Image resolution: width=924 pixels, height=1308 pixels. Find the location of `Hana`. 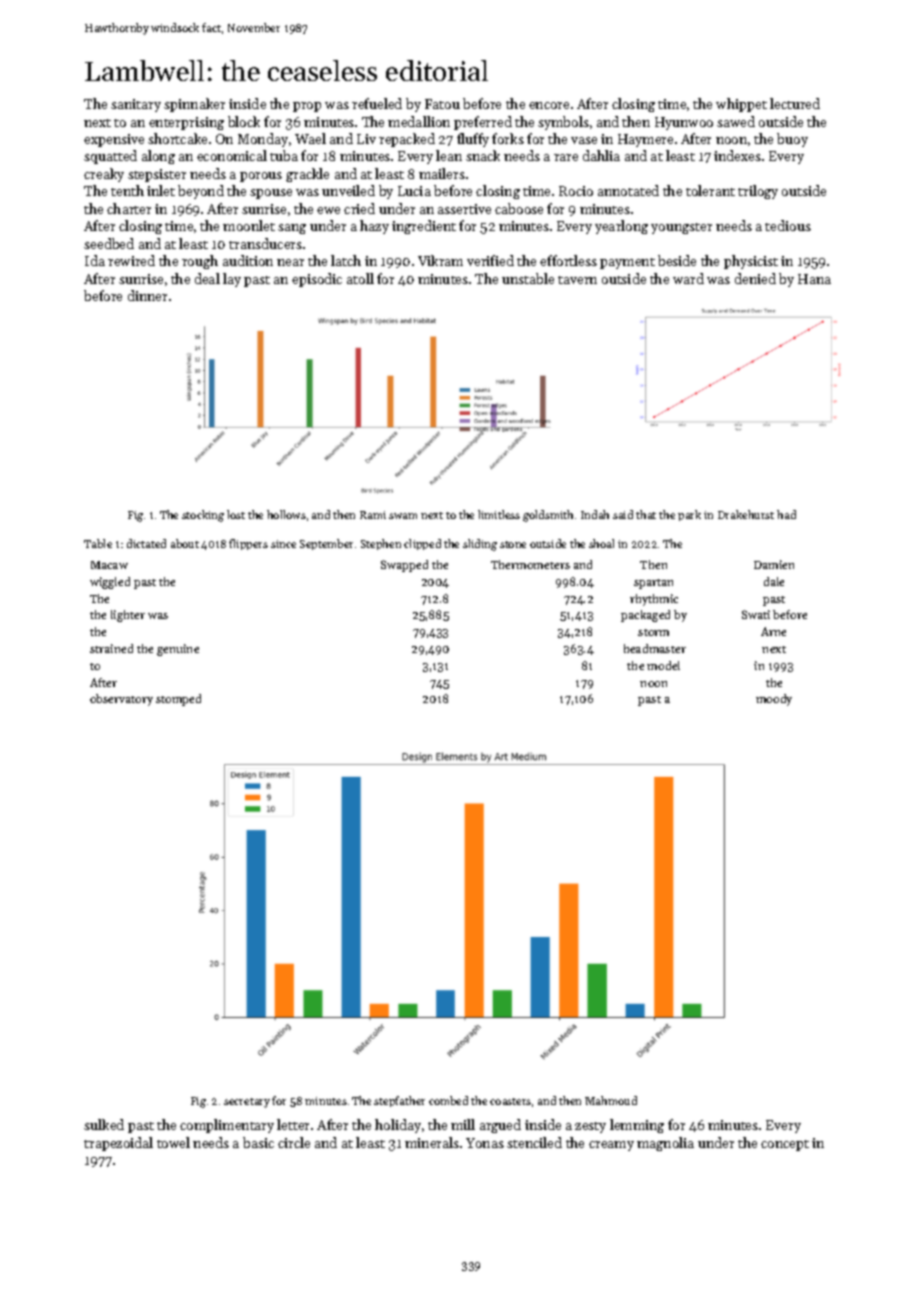

Hana is located at coordinates (814, 279).
